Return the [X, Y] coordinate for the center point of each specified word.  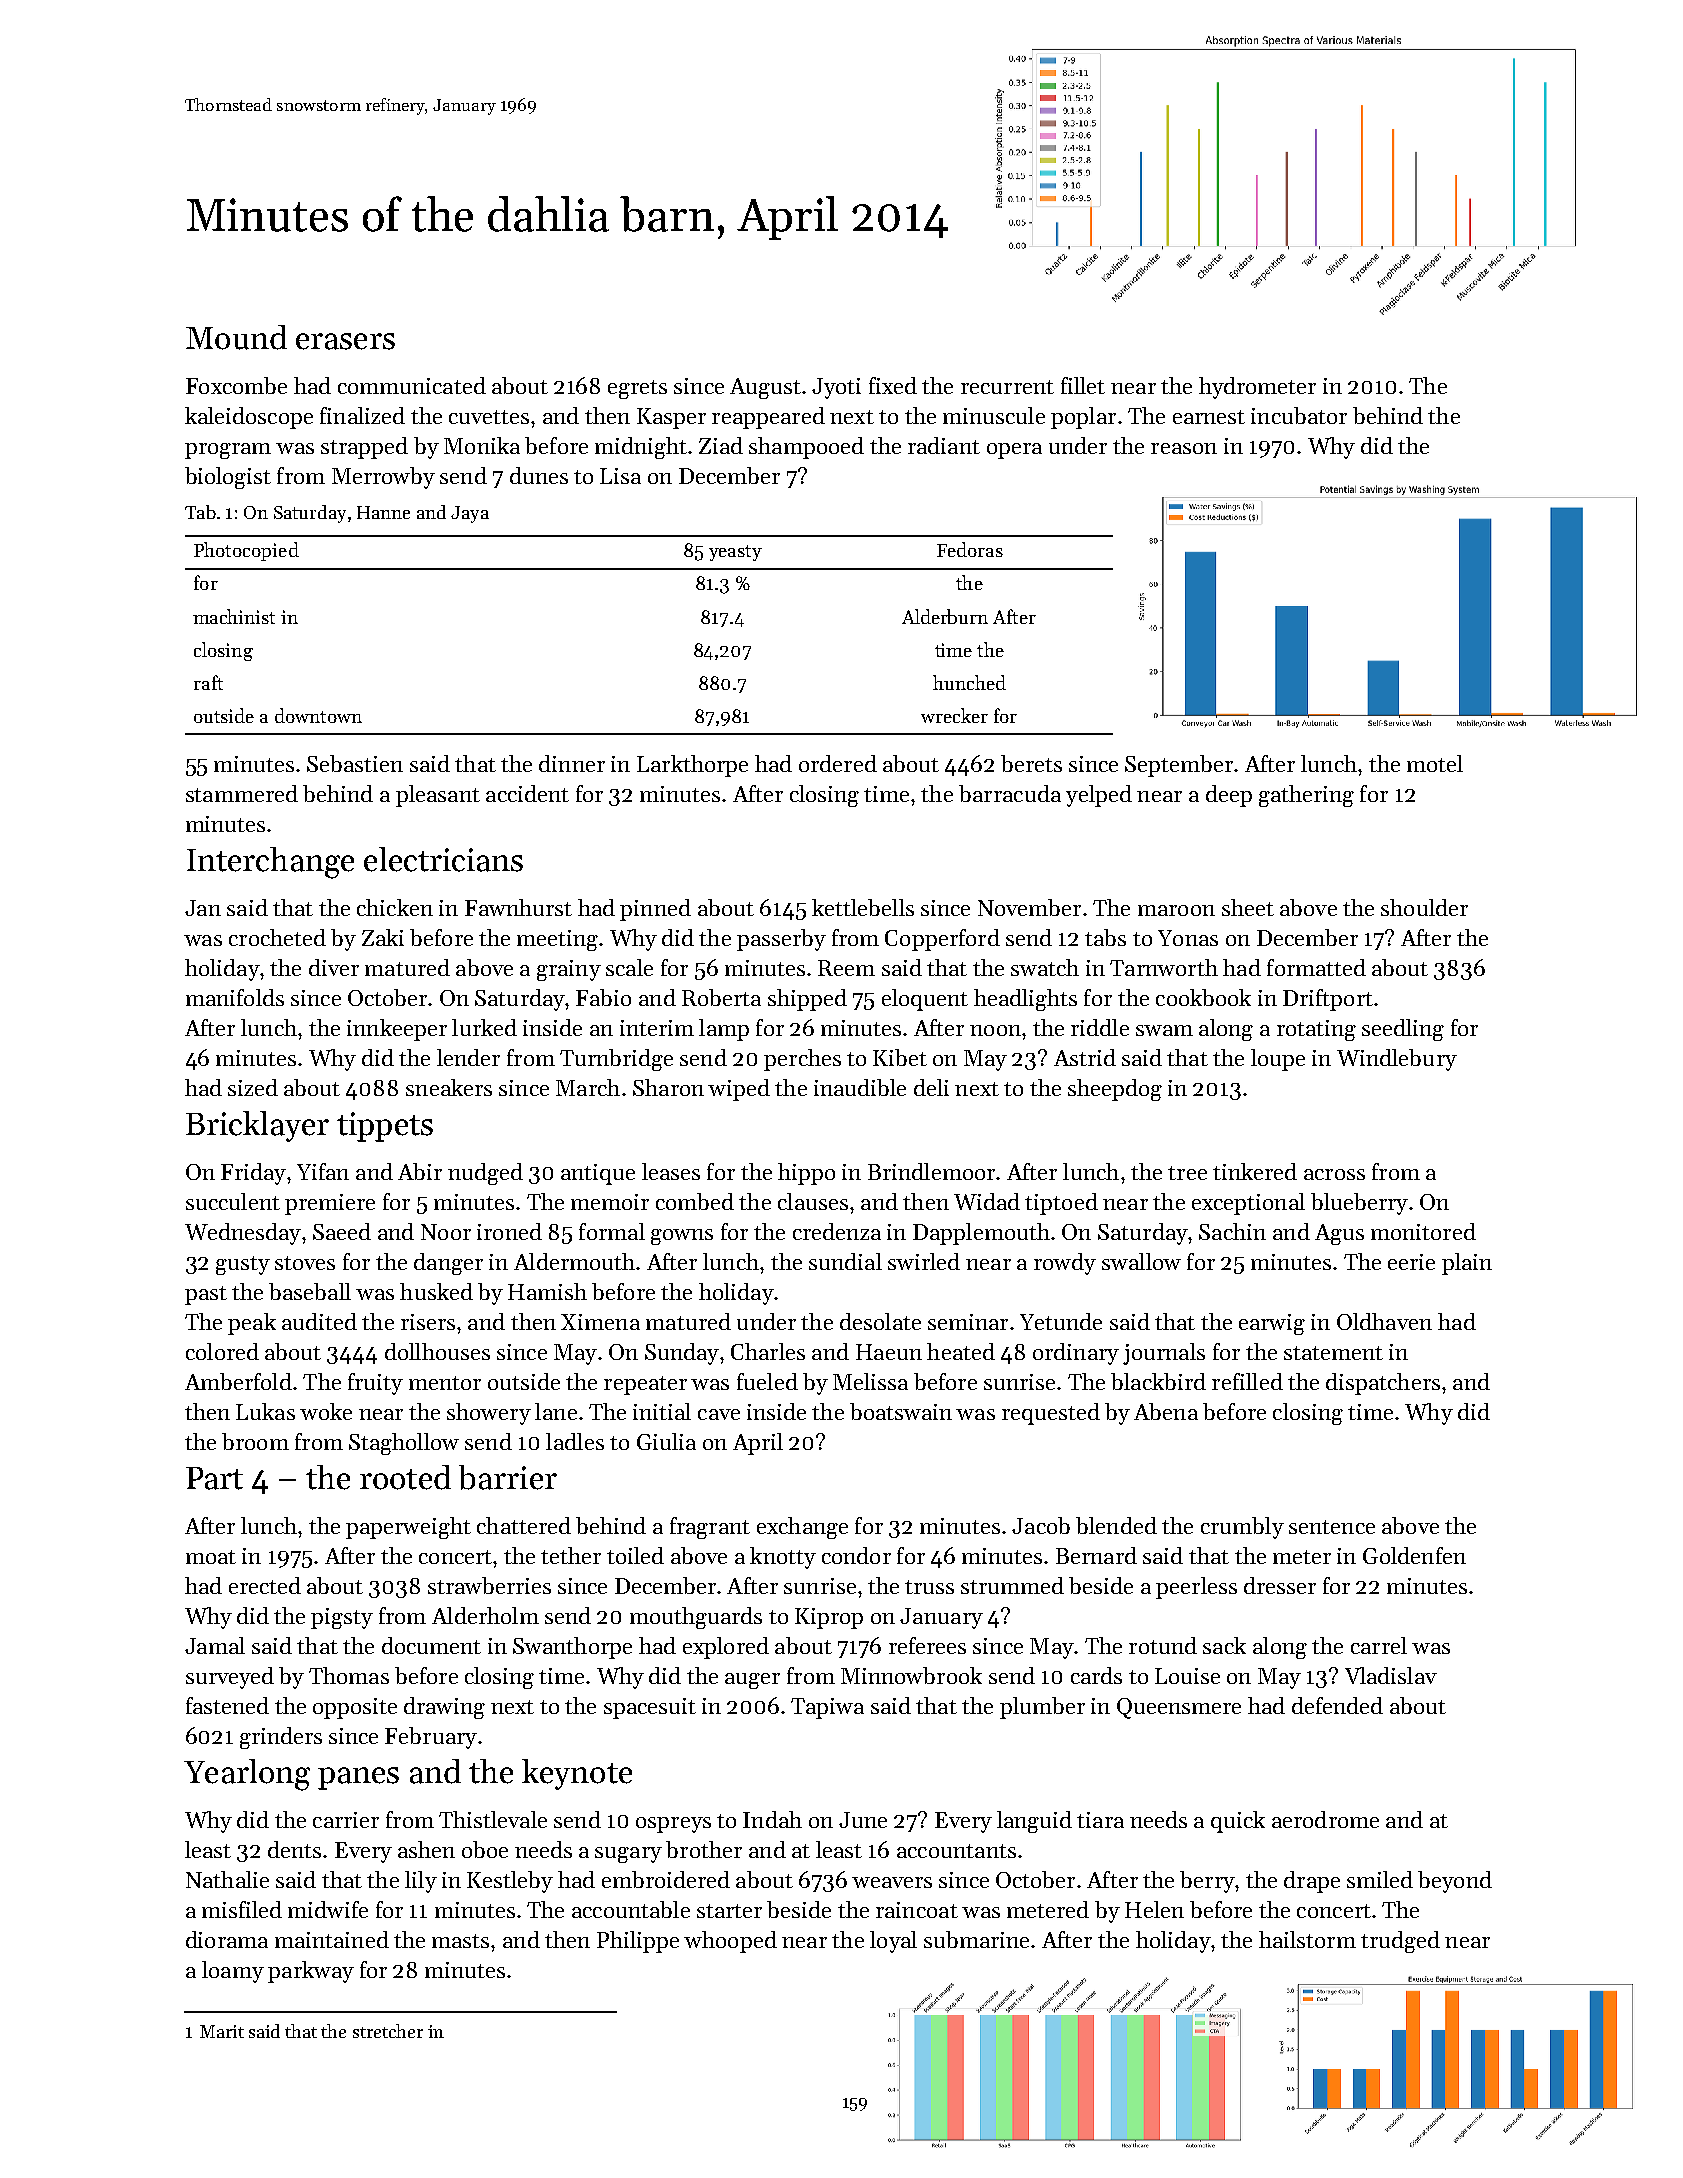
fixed [893, 385]
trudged [1400, 1942]
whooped [730, 1942]
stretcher [388, 2031]
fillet [1083, 385]
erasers [345, 341]
